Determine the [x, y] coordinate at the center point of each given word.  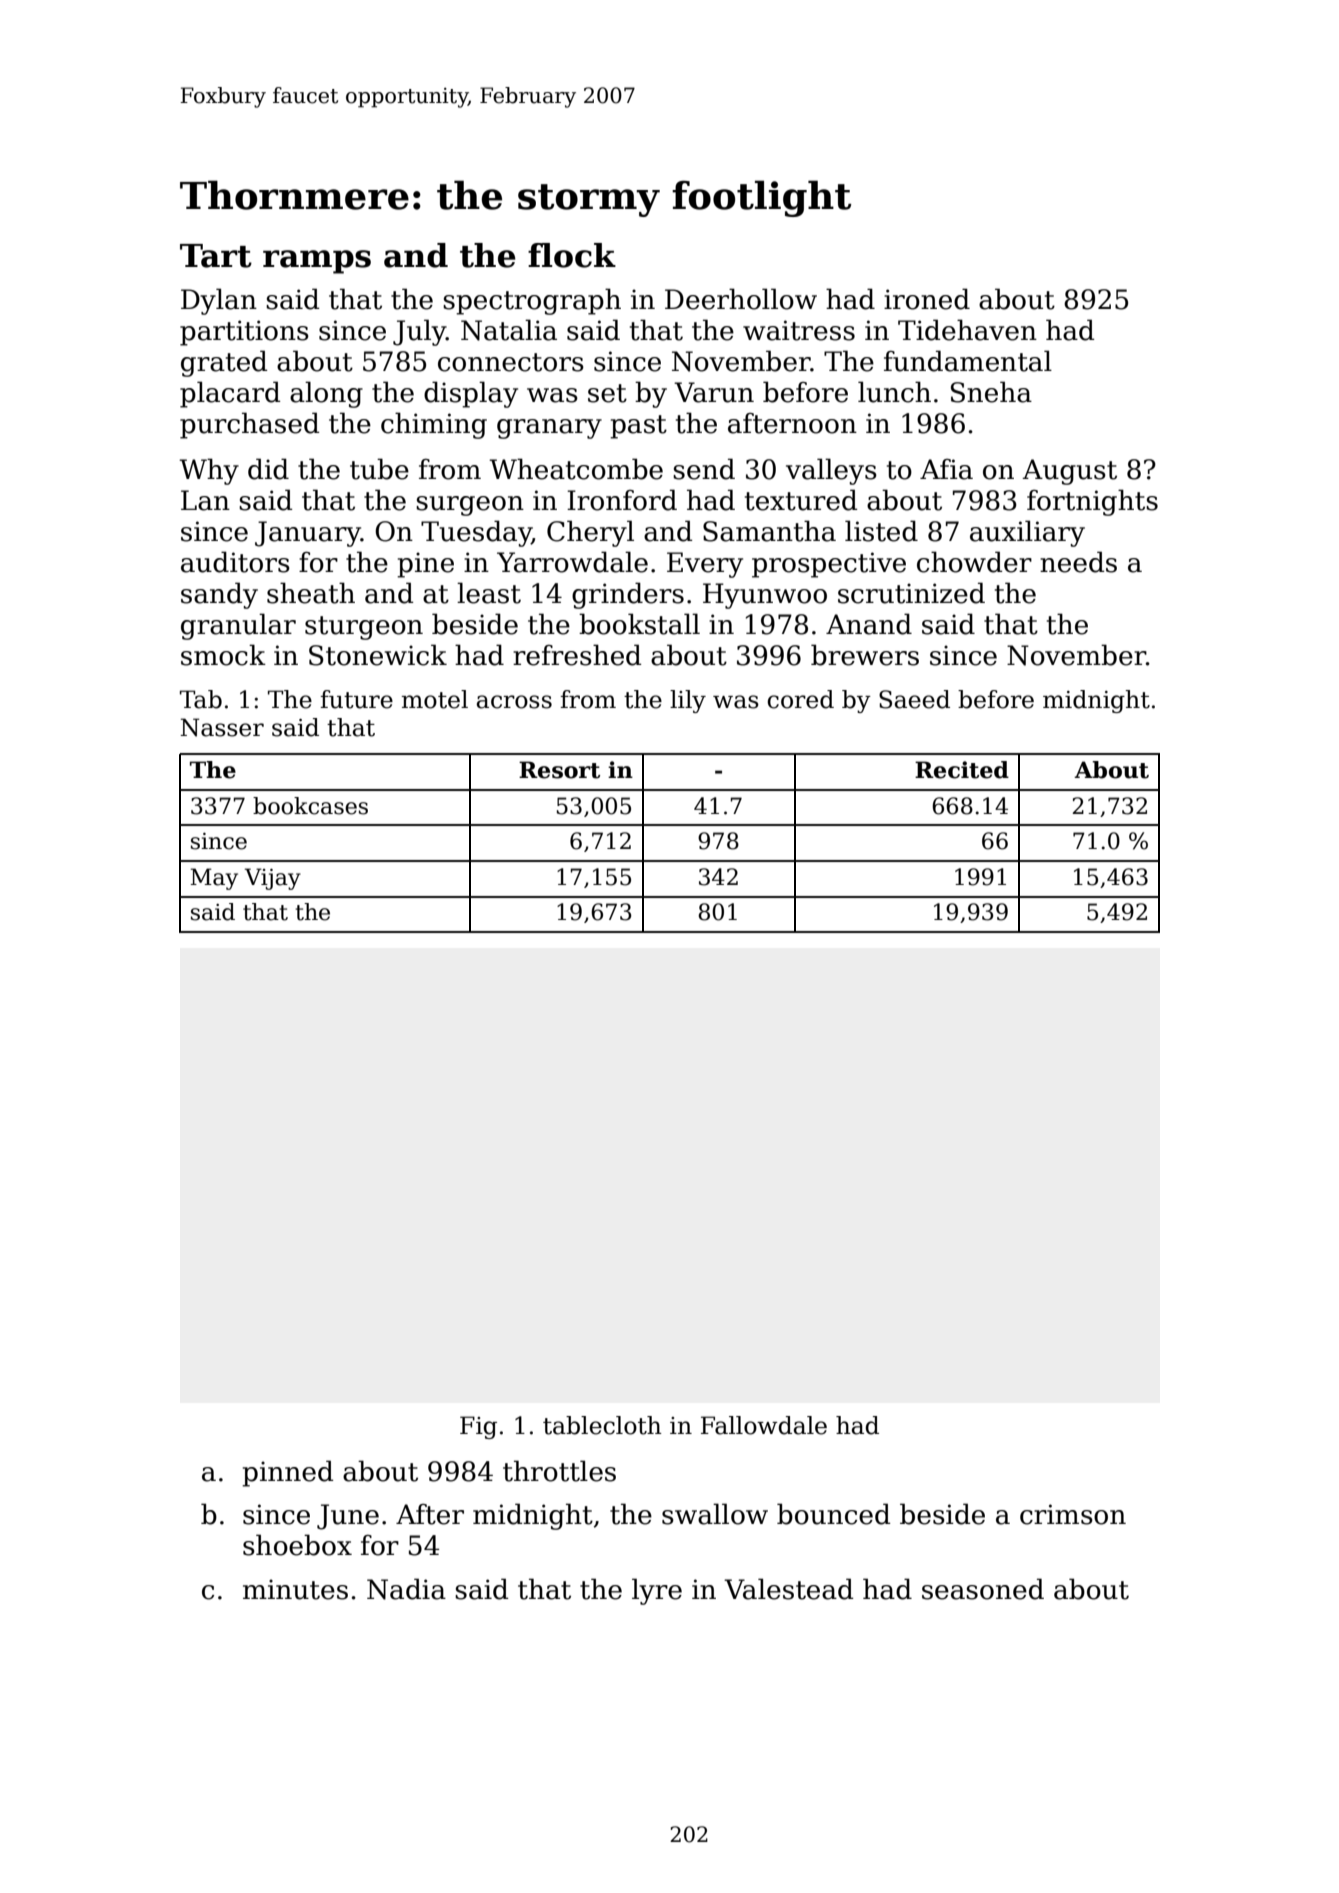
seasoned [983, 1589]
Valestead [788, 1589]
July [419, 332]
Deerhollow [741, 299]
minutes [295, 1589]
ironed [927, 299]
